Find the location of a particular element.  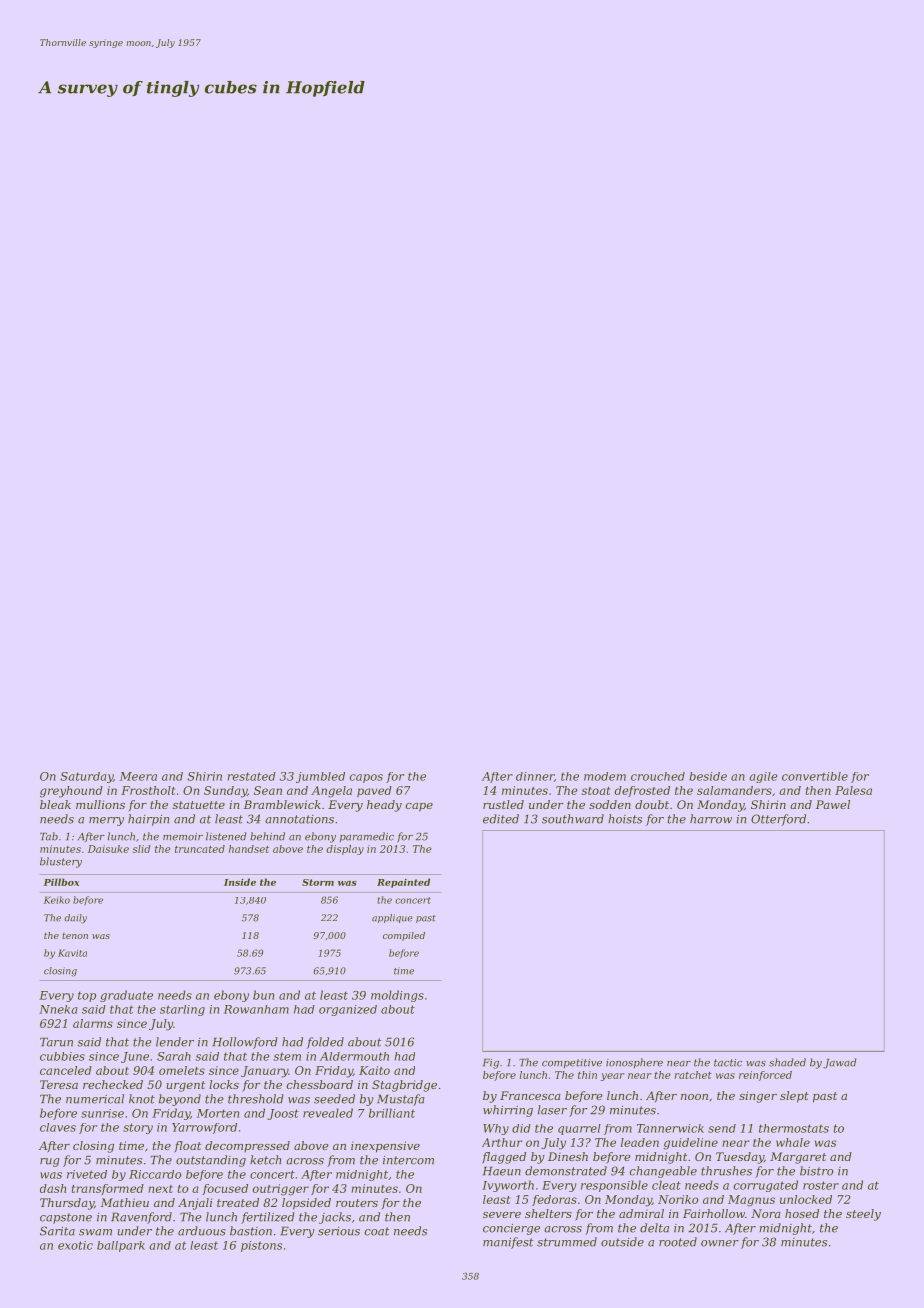

competitive is located at coordinates (572, 1063).
